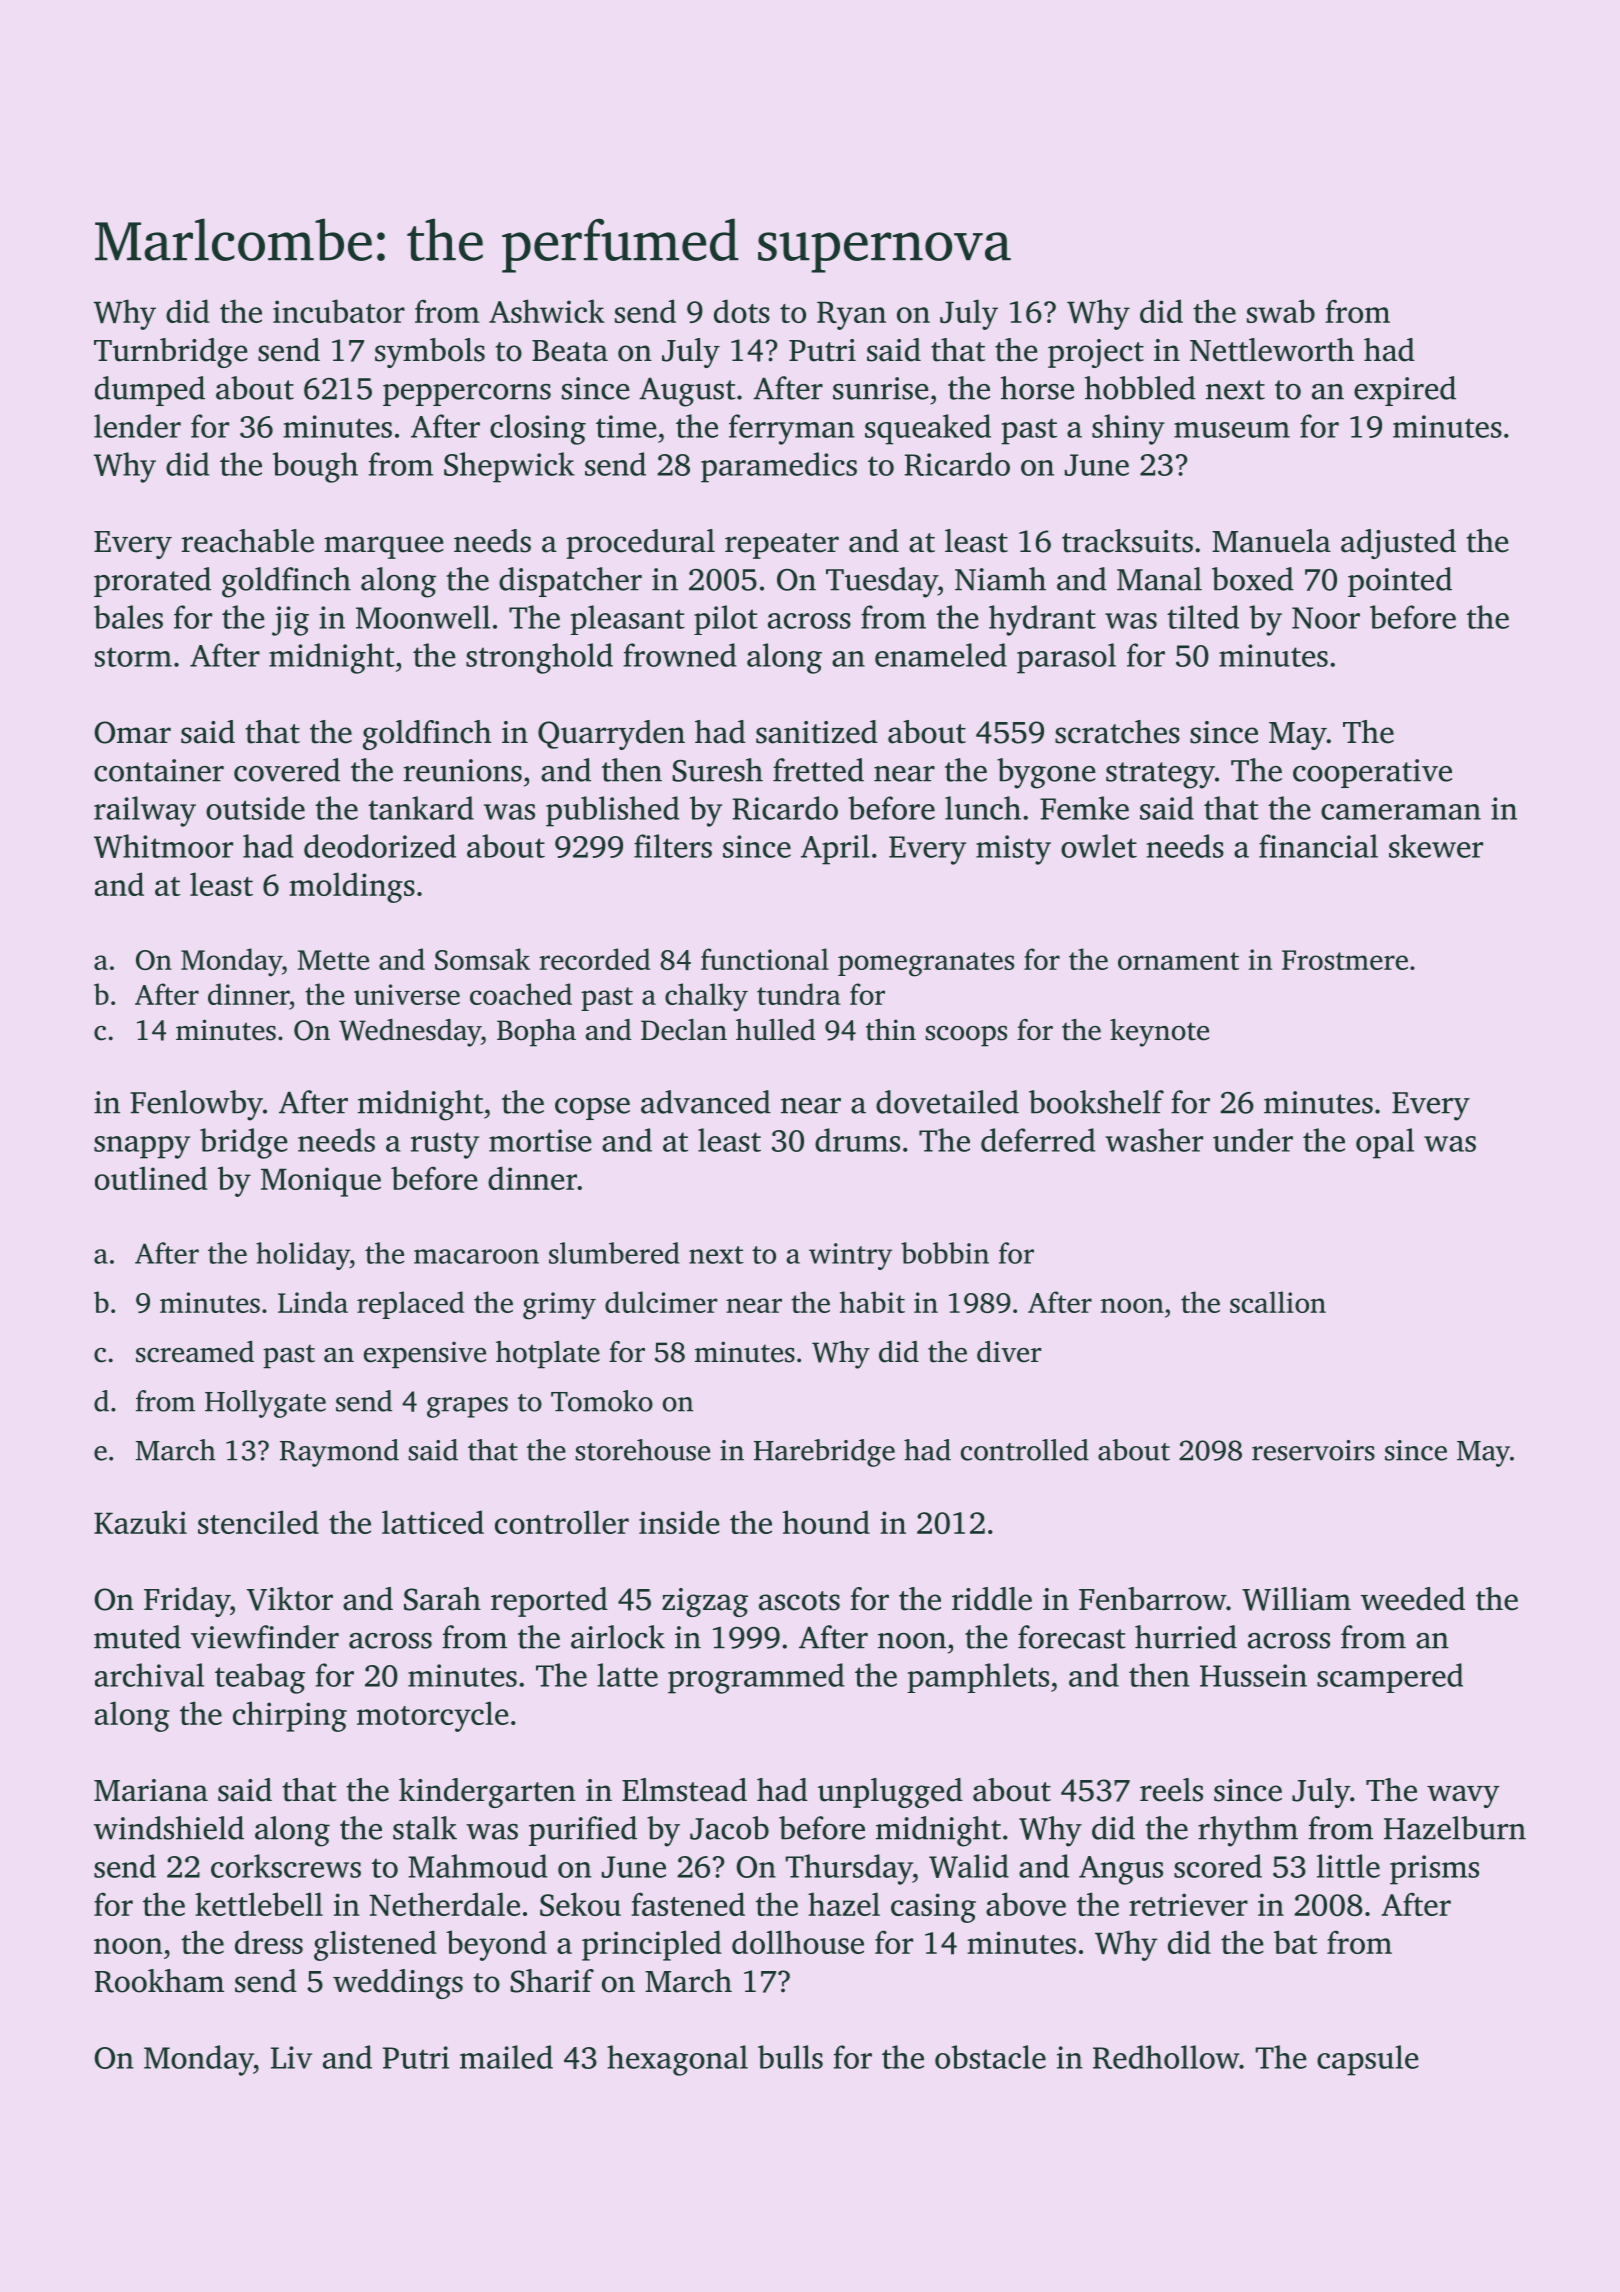 The height and width of the page is (2292, 1620). What do you see at coordinates (1398, 544) in the page?
I see `adjusted` at bounding box center [1398, 544].
